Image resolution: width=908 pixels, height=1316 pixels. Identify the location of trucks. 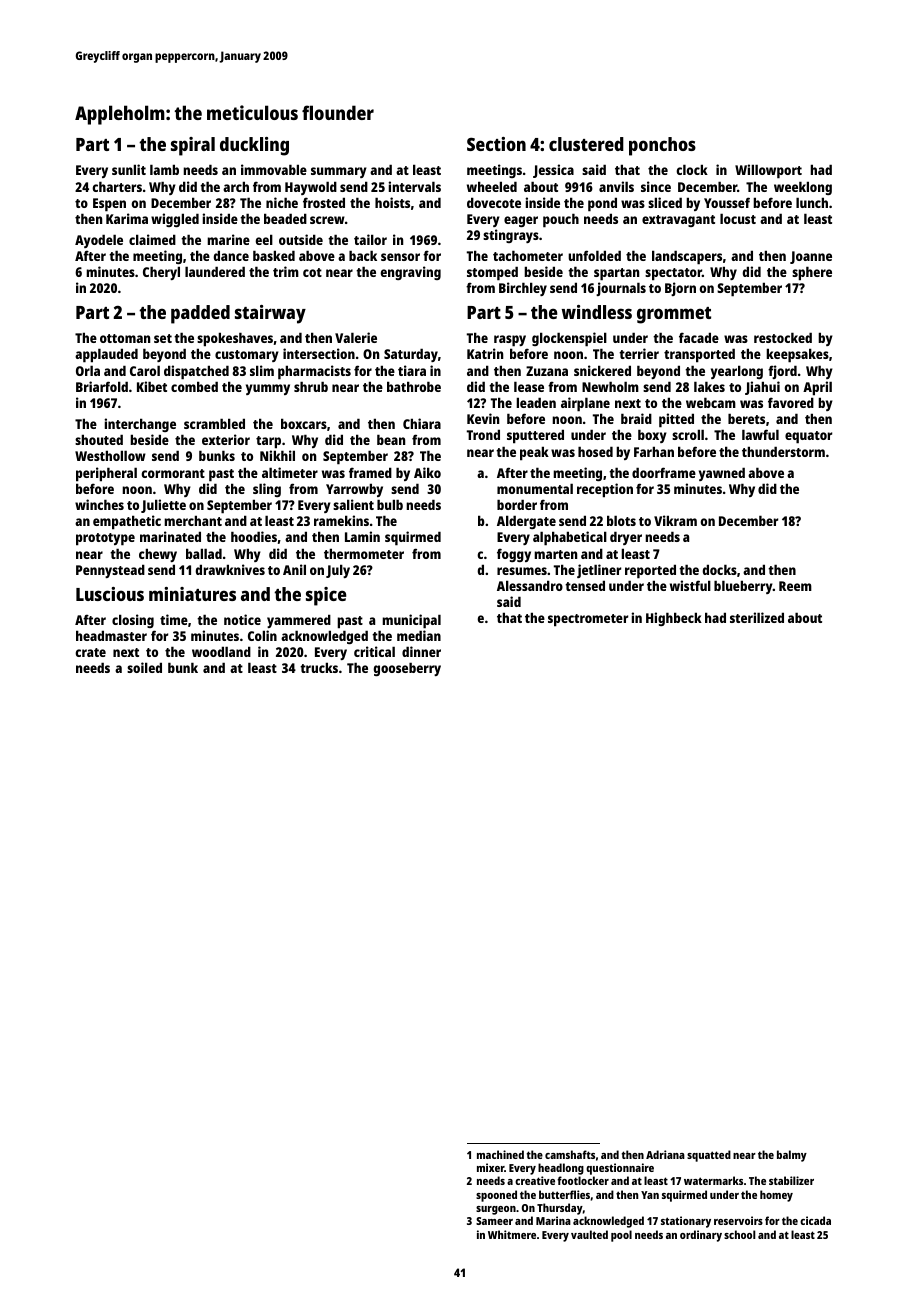
(319, 667).
